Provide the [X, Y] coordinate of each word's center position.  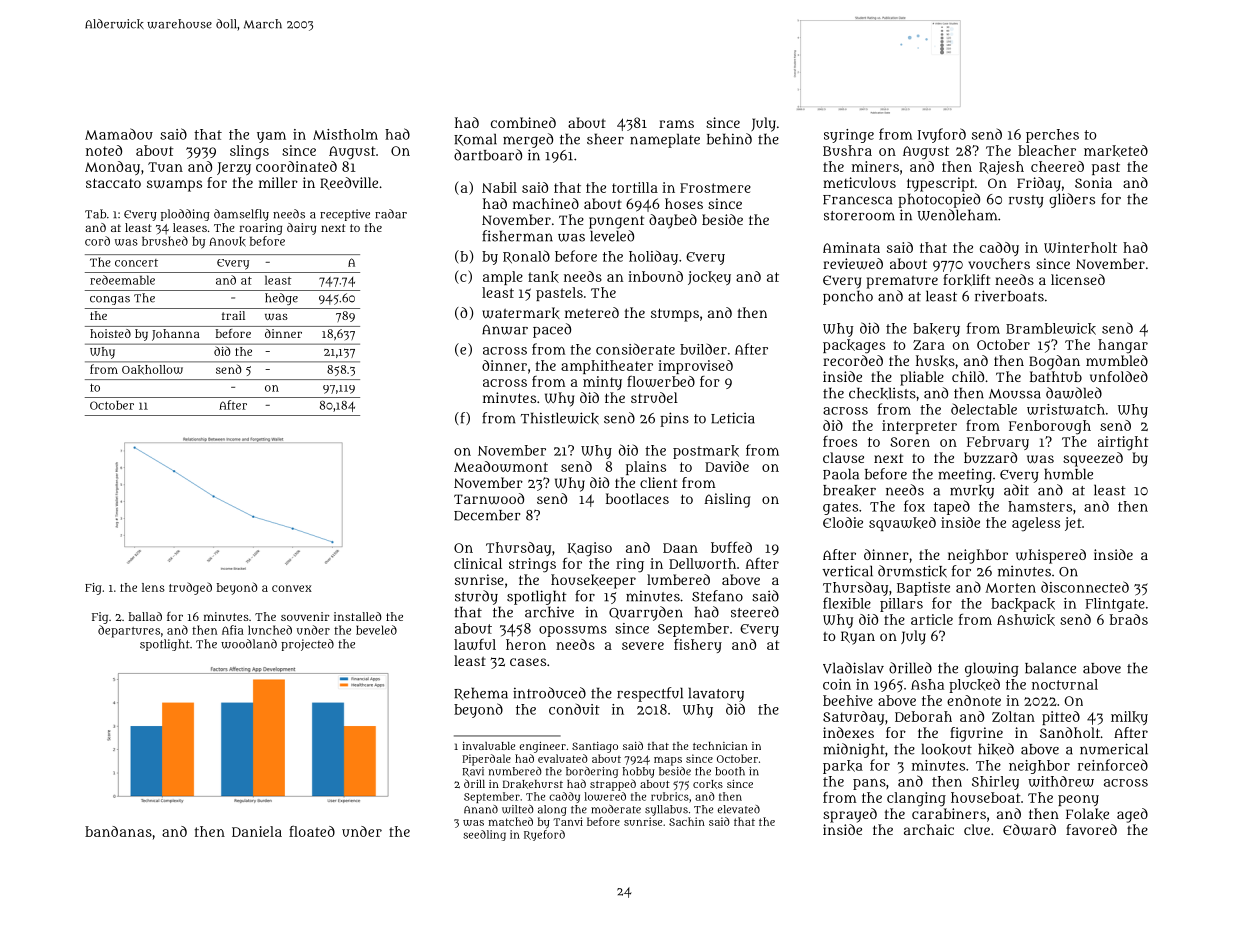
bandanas [118, 831]
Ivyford [942, 135]
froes [840, 441]
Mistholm [345, 134]
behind [729, 139]
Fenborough [1050, 427]
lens [153, 587]
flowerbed [661, 381]
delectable [984, 409]
